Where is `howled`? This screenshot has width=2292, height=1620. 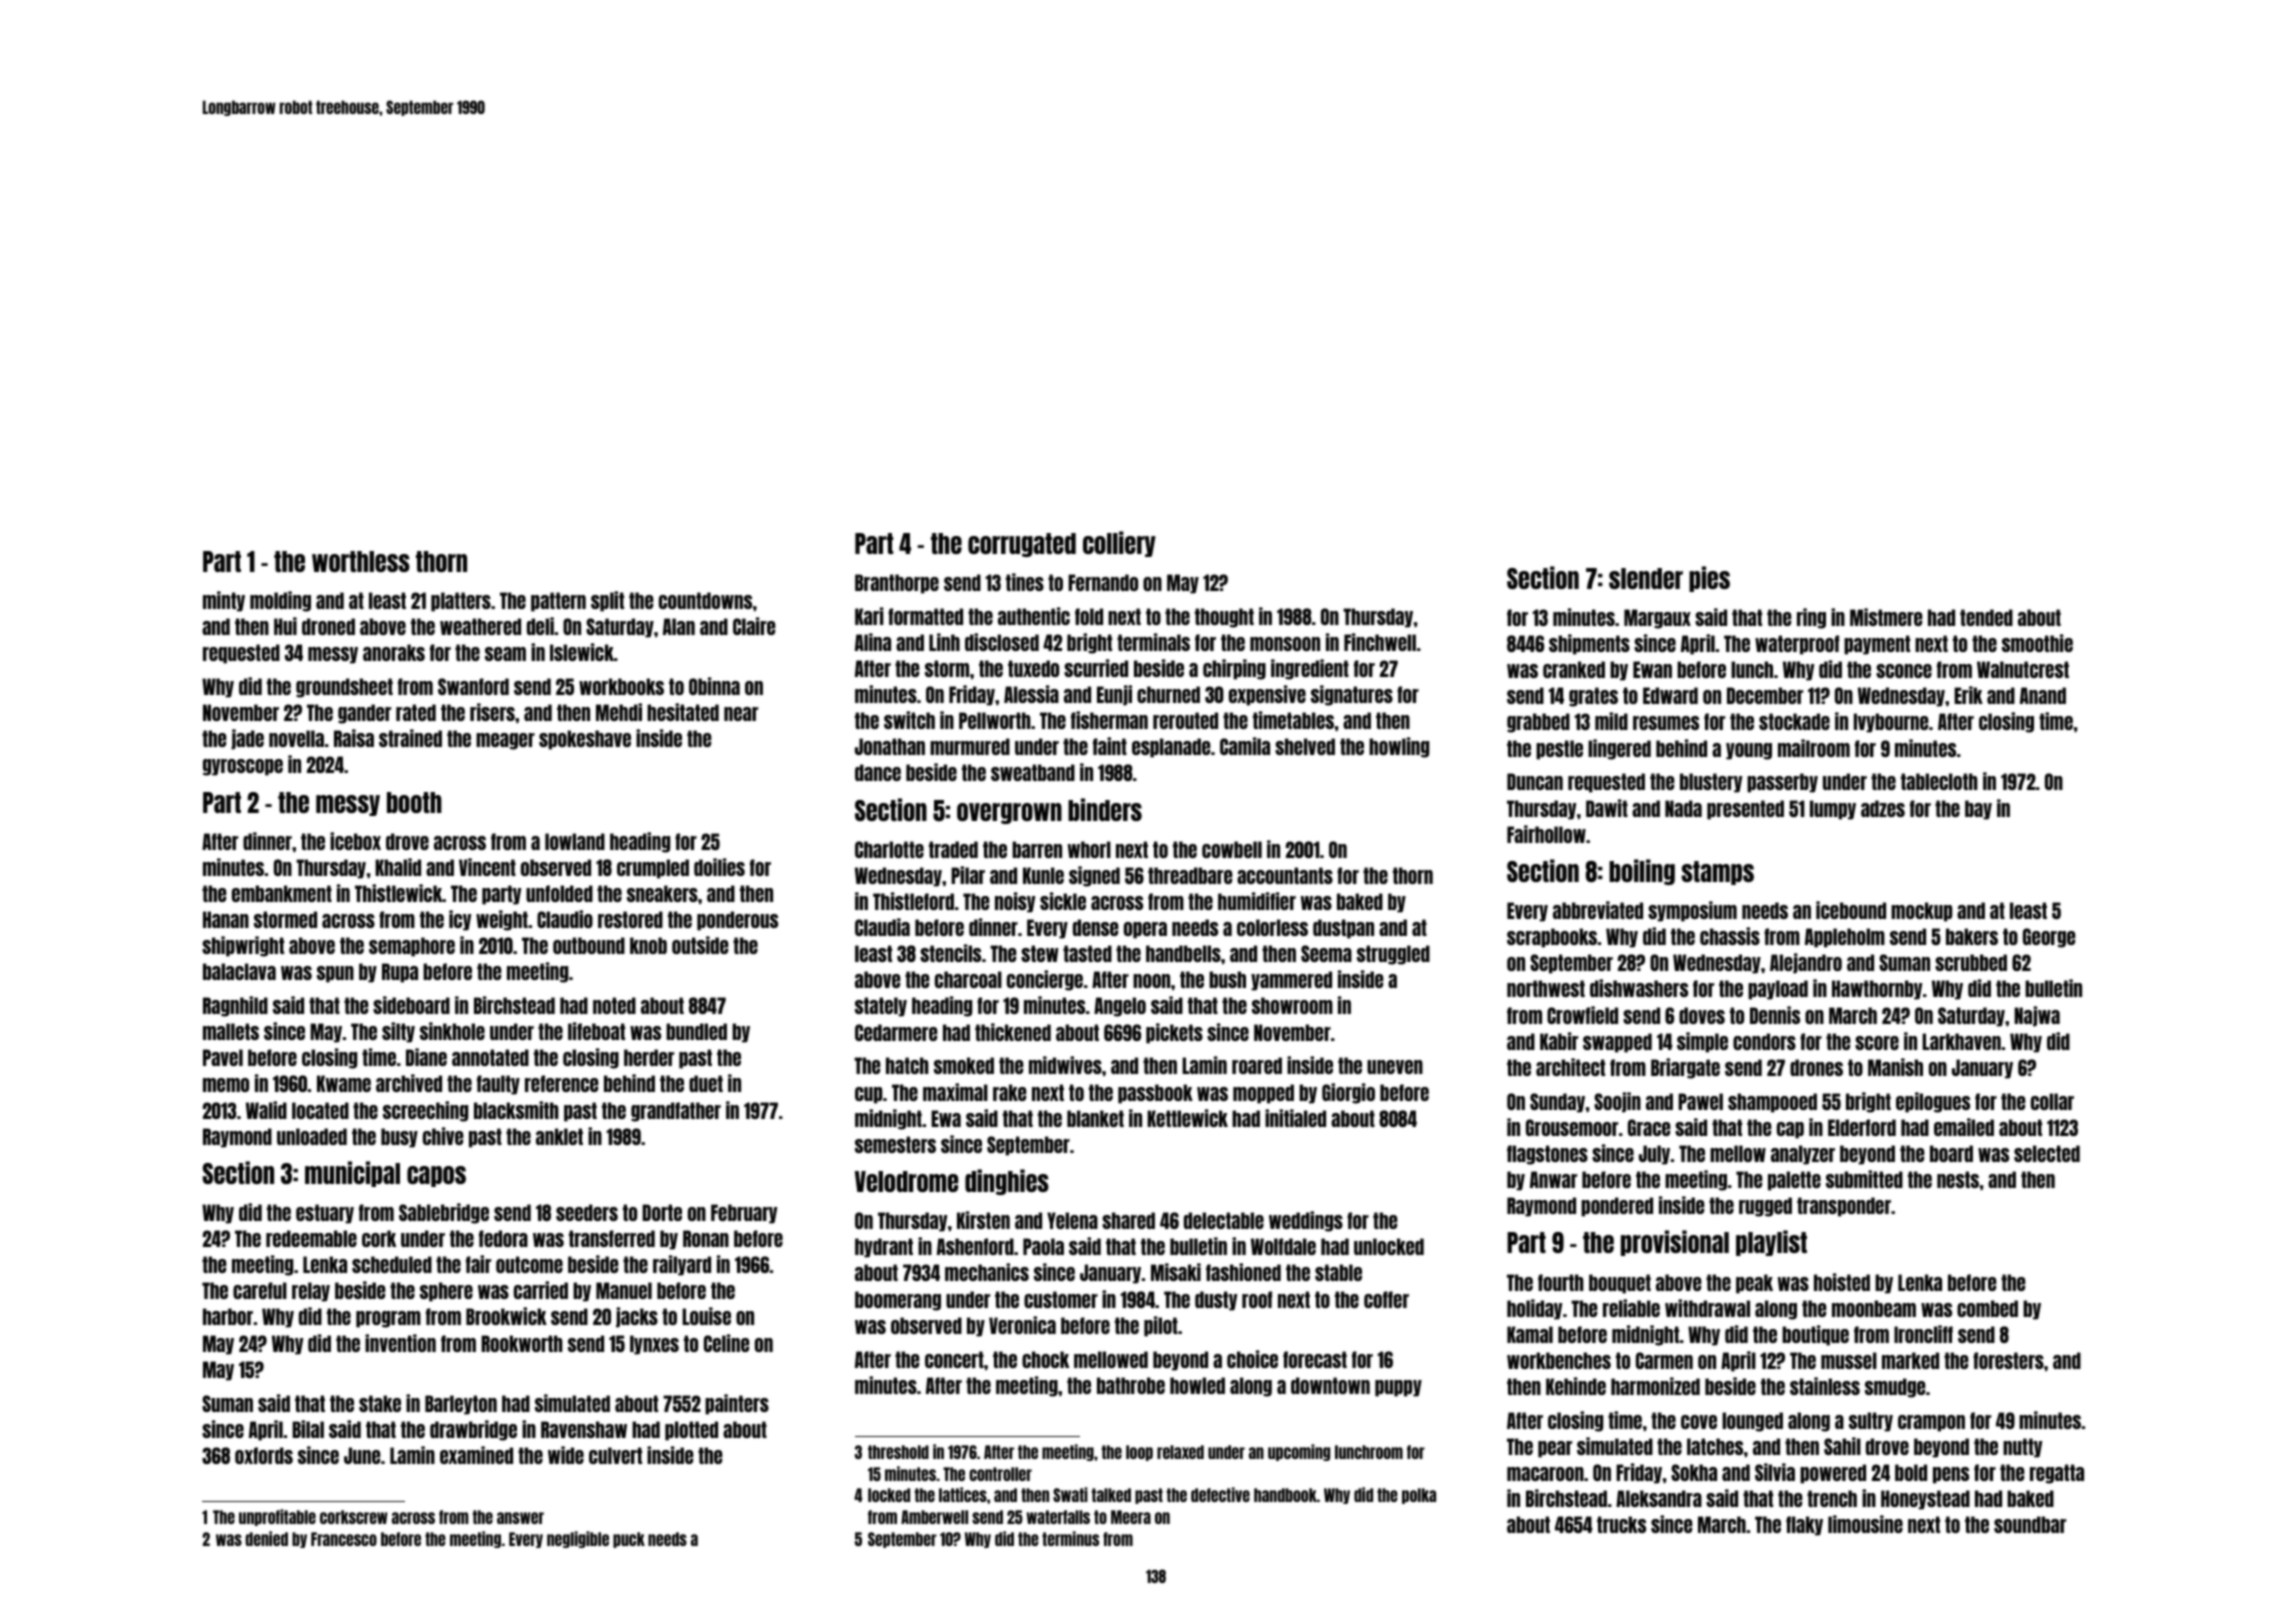
howled is located at coordinates (1197, 1385).
